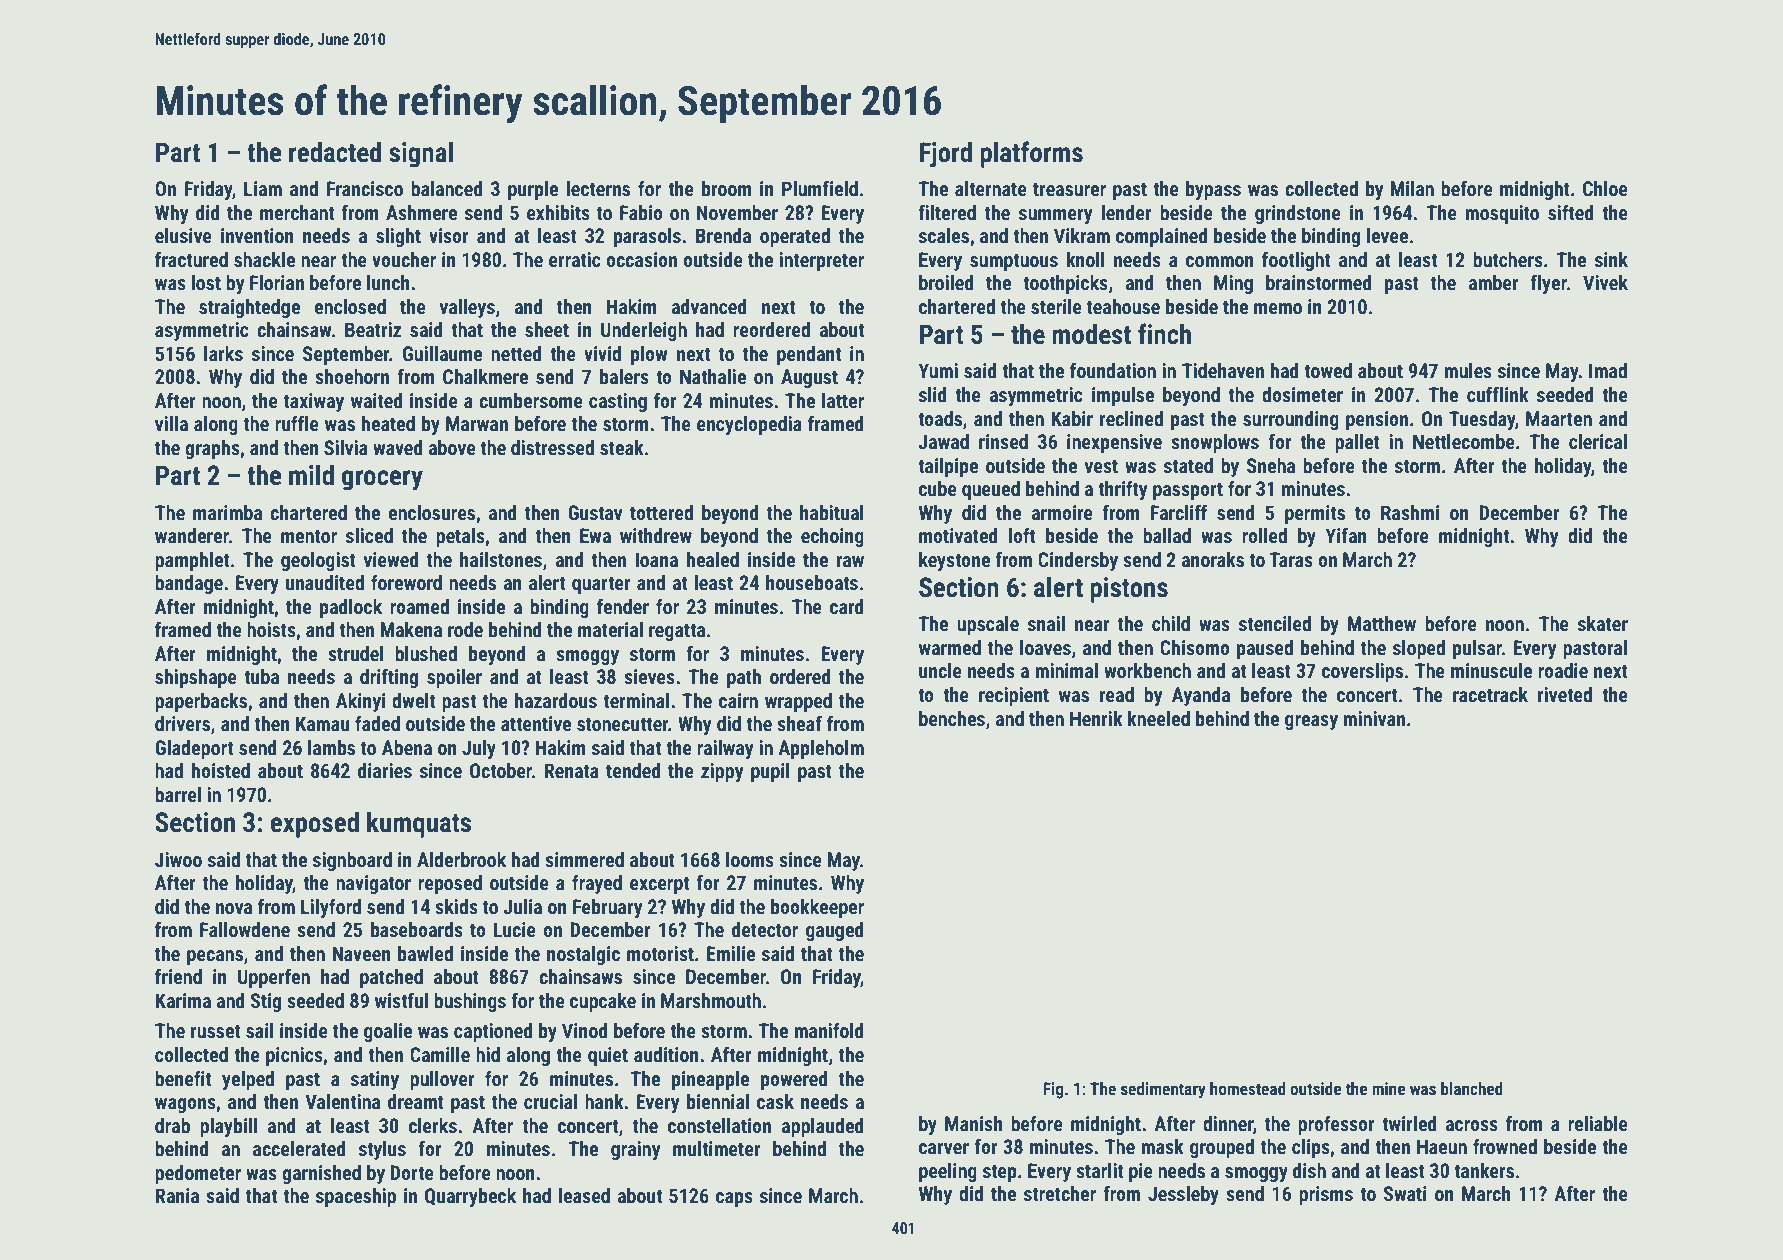  I want to click on pecans, so click(215, 957).
